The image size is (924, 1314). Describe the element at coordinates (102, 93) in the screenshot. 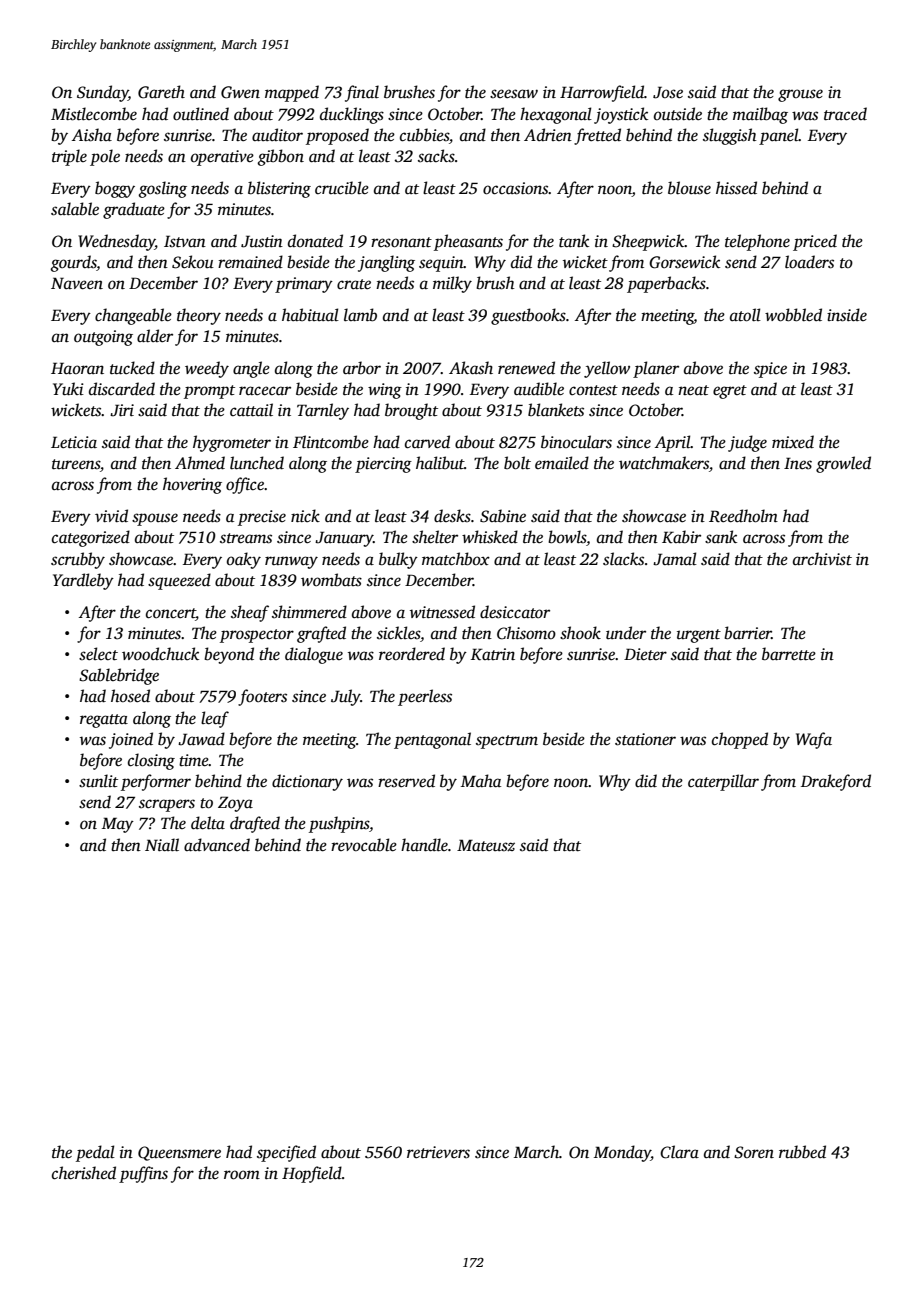

I see `Sunday` at that location.
